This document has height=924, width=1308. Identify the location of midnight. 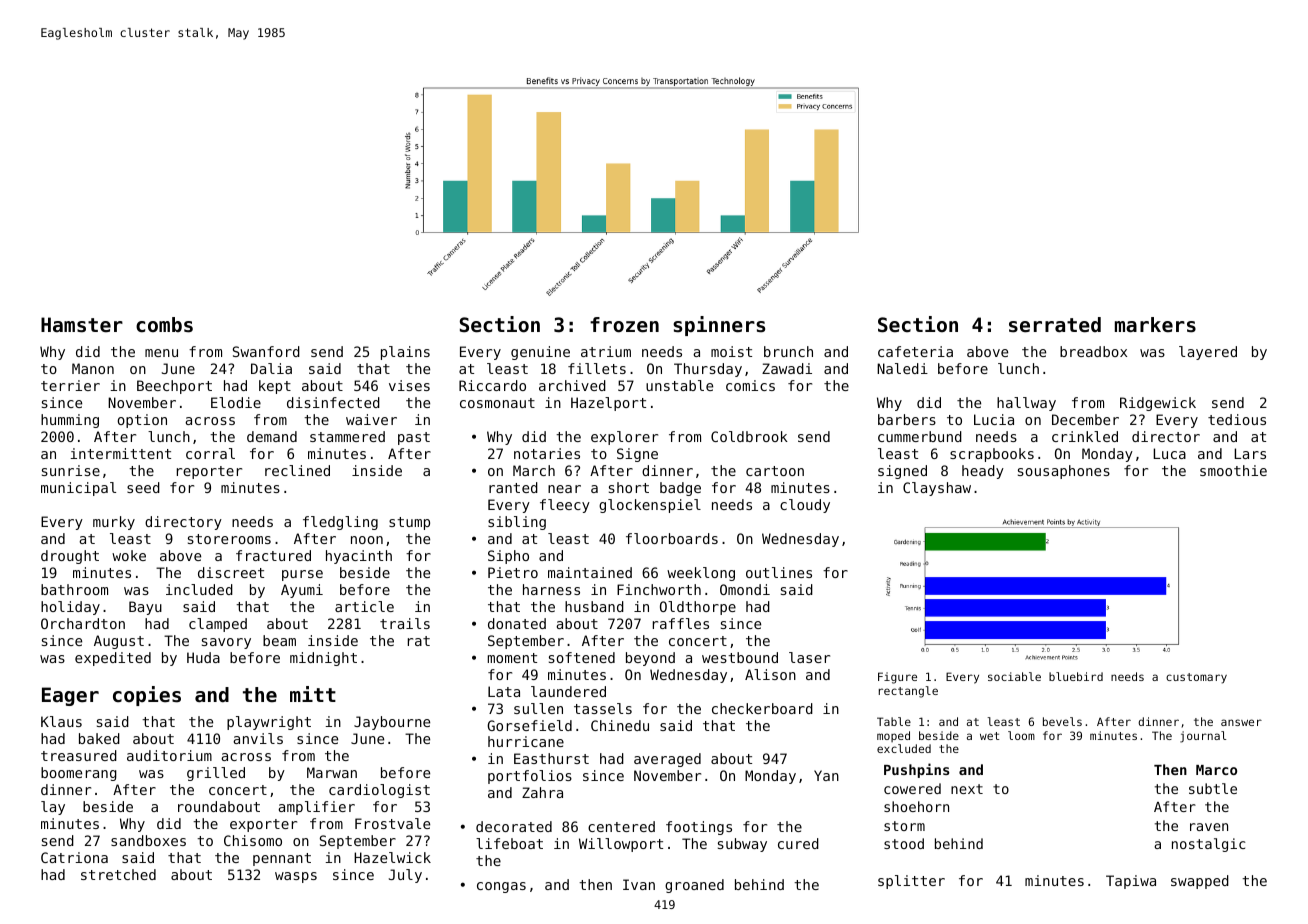
(323, 659).
